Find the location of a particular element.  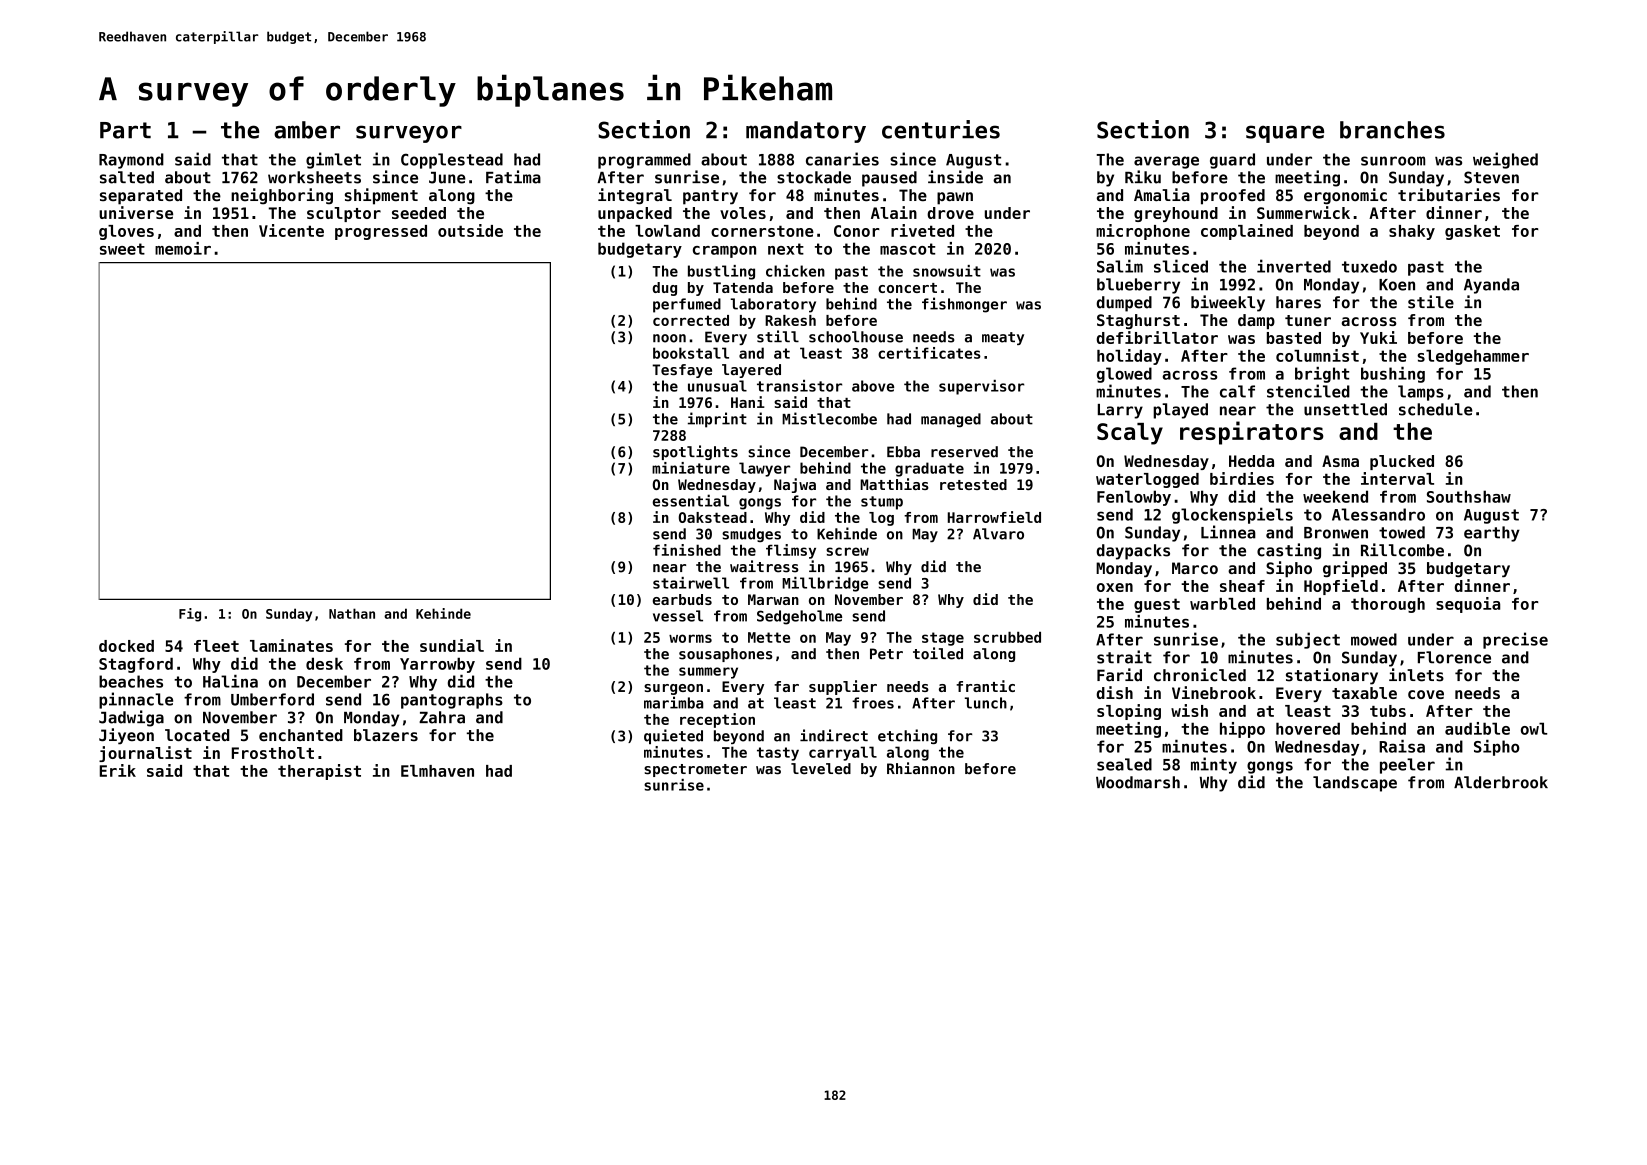

Elmhaven is located at coordinates (437, 771).
